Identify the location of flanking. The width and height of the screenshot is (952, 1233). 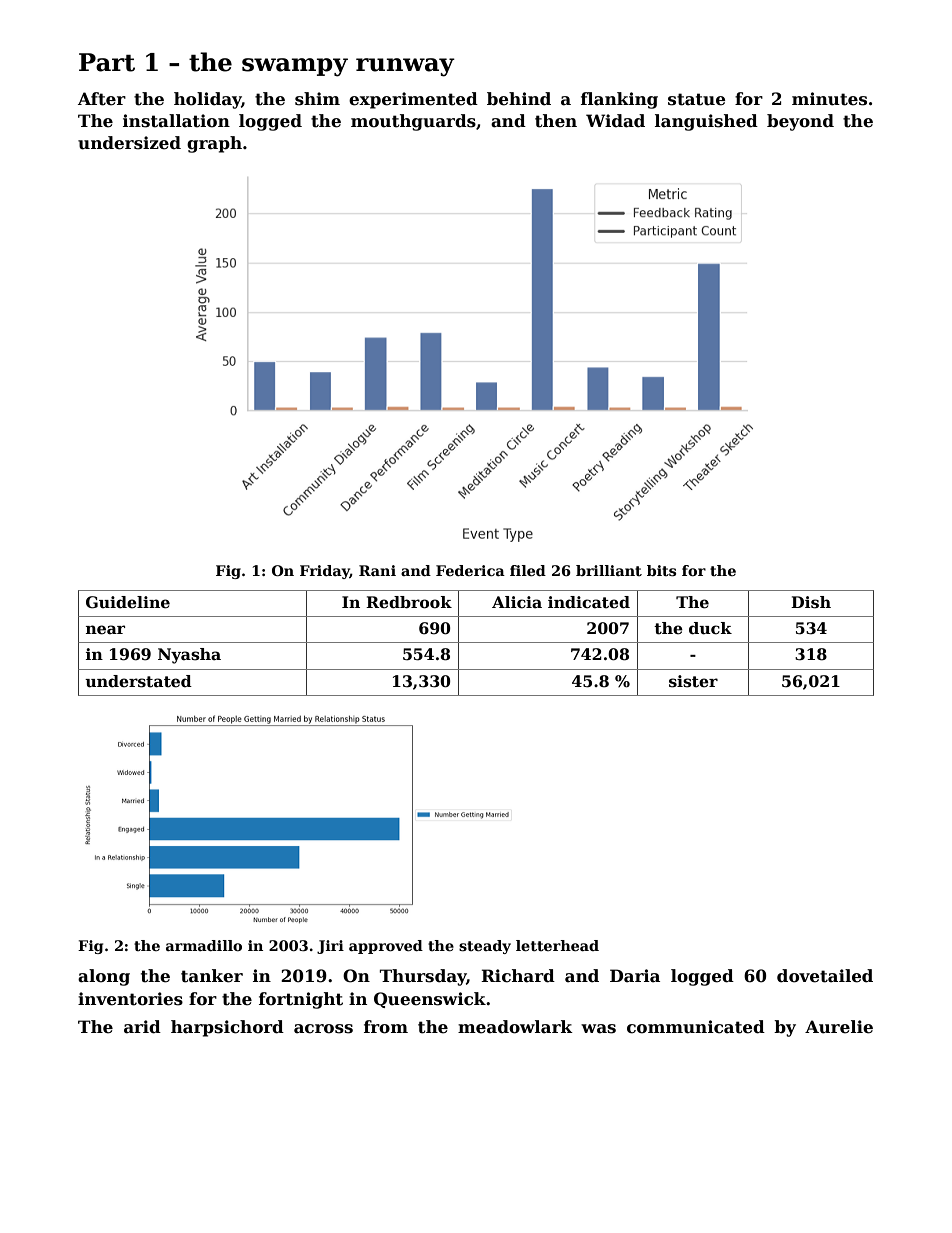
(619, 100).
